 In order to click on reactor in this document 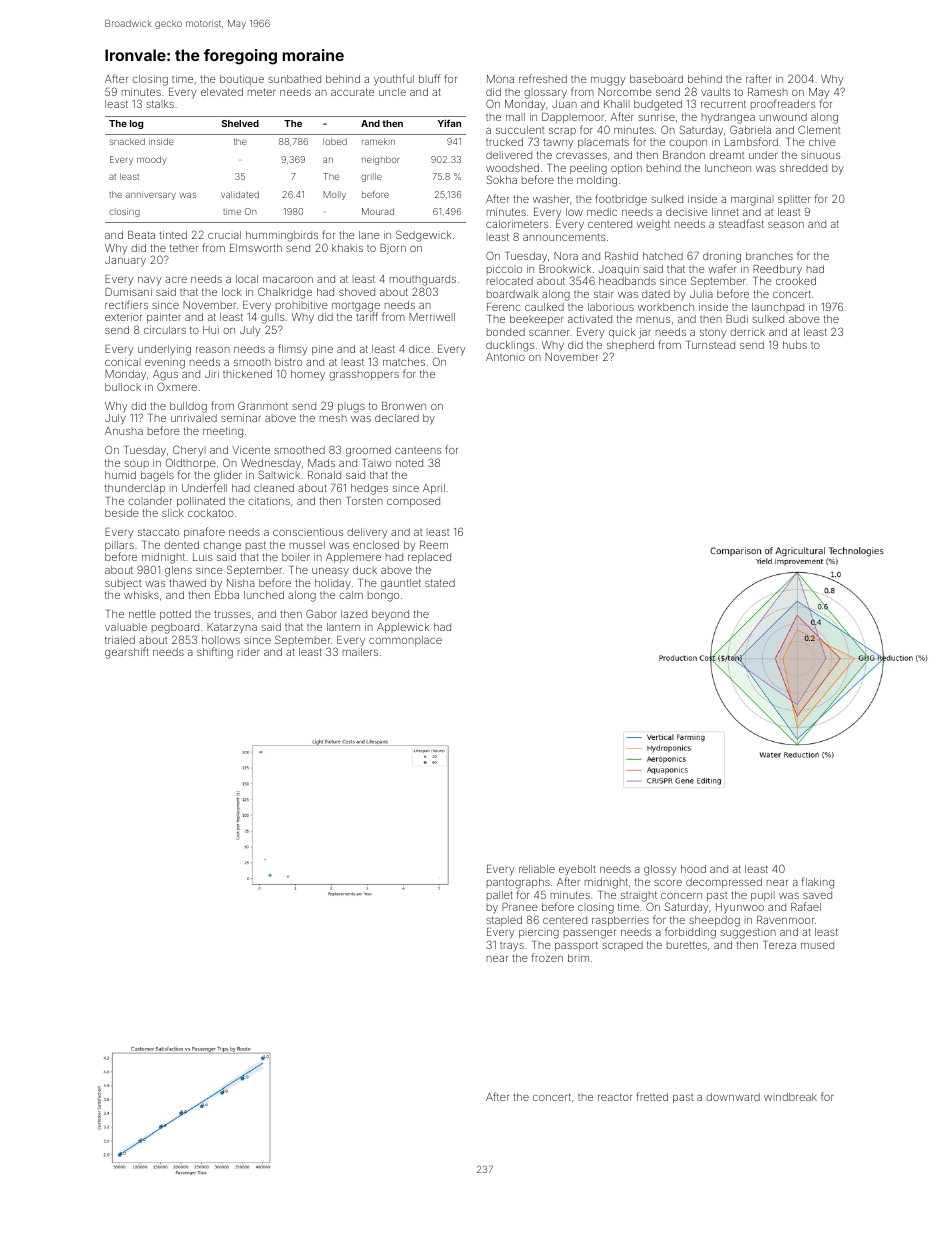, I will do `click(615, 1097)`.
